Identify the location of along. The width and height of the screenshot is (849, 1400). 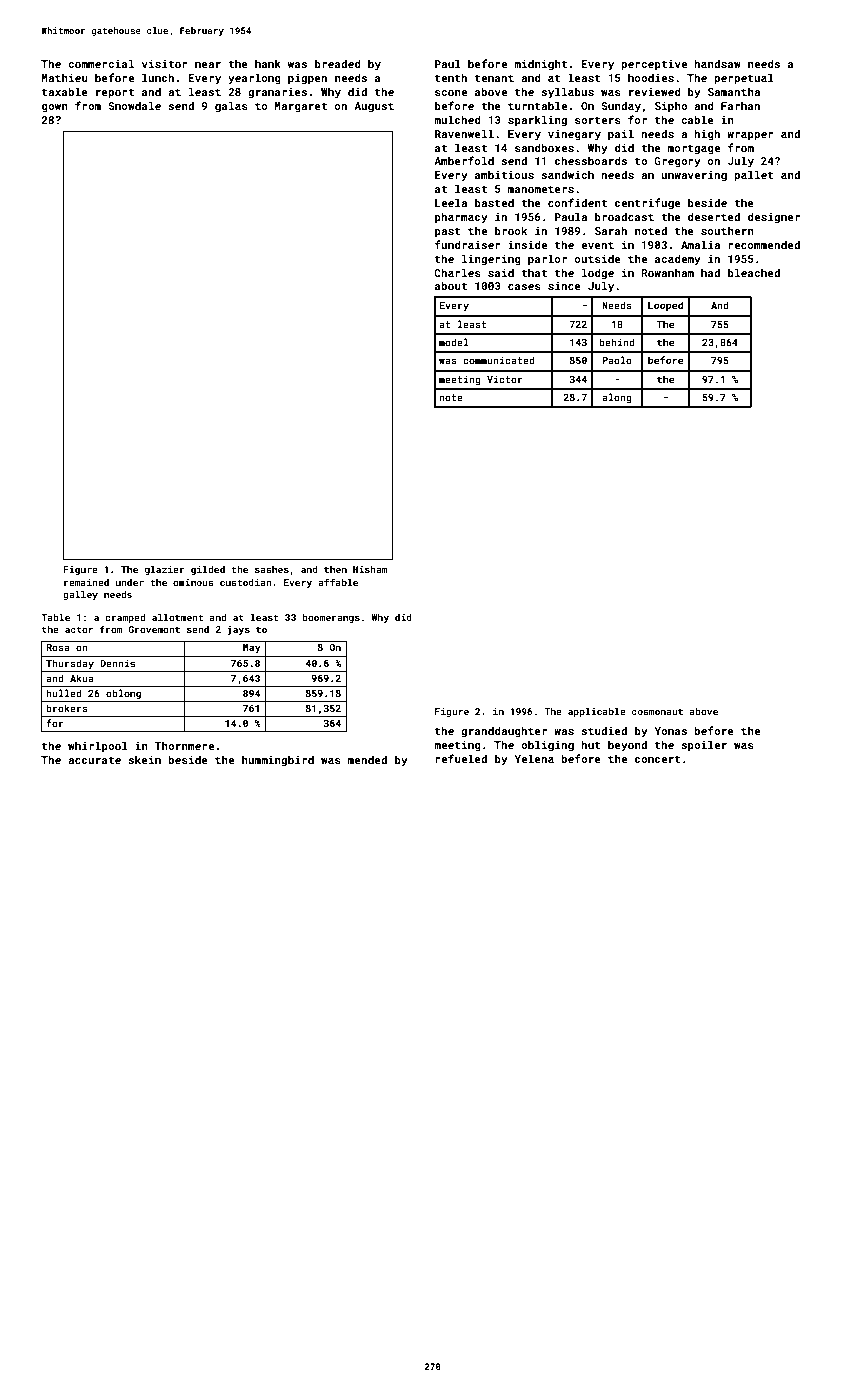
(617, 398).
